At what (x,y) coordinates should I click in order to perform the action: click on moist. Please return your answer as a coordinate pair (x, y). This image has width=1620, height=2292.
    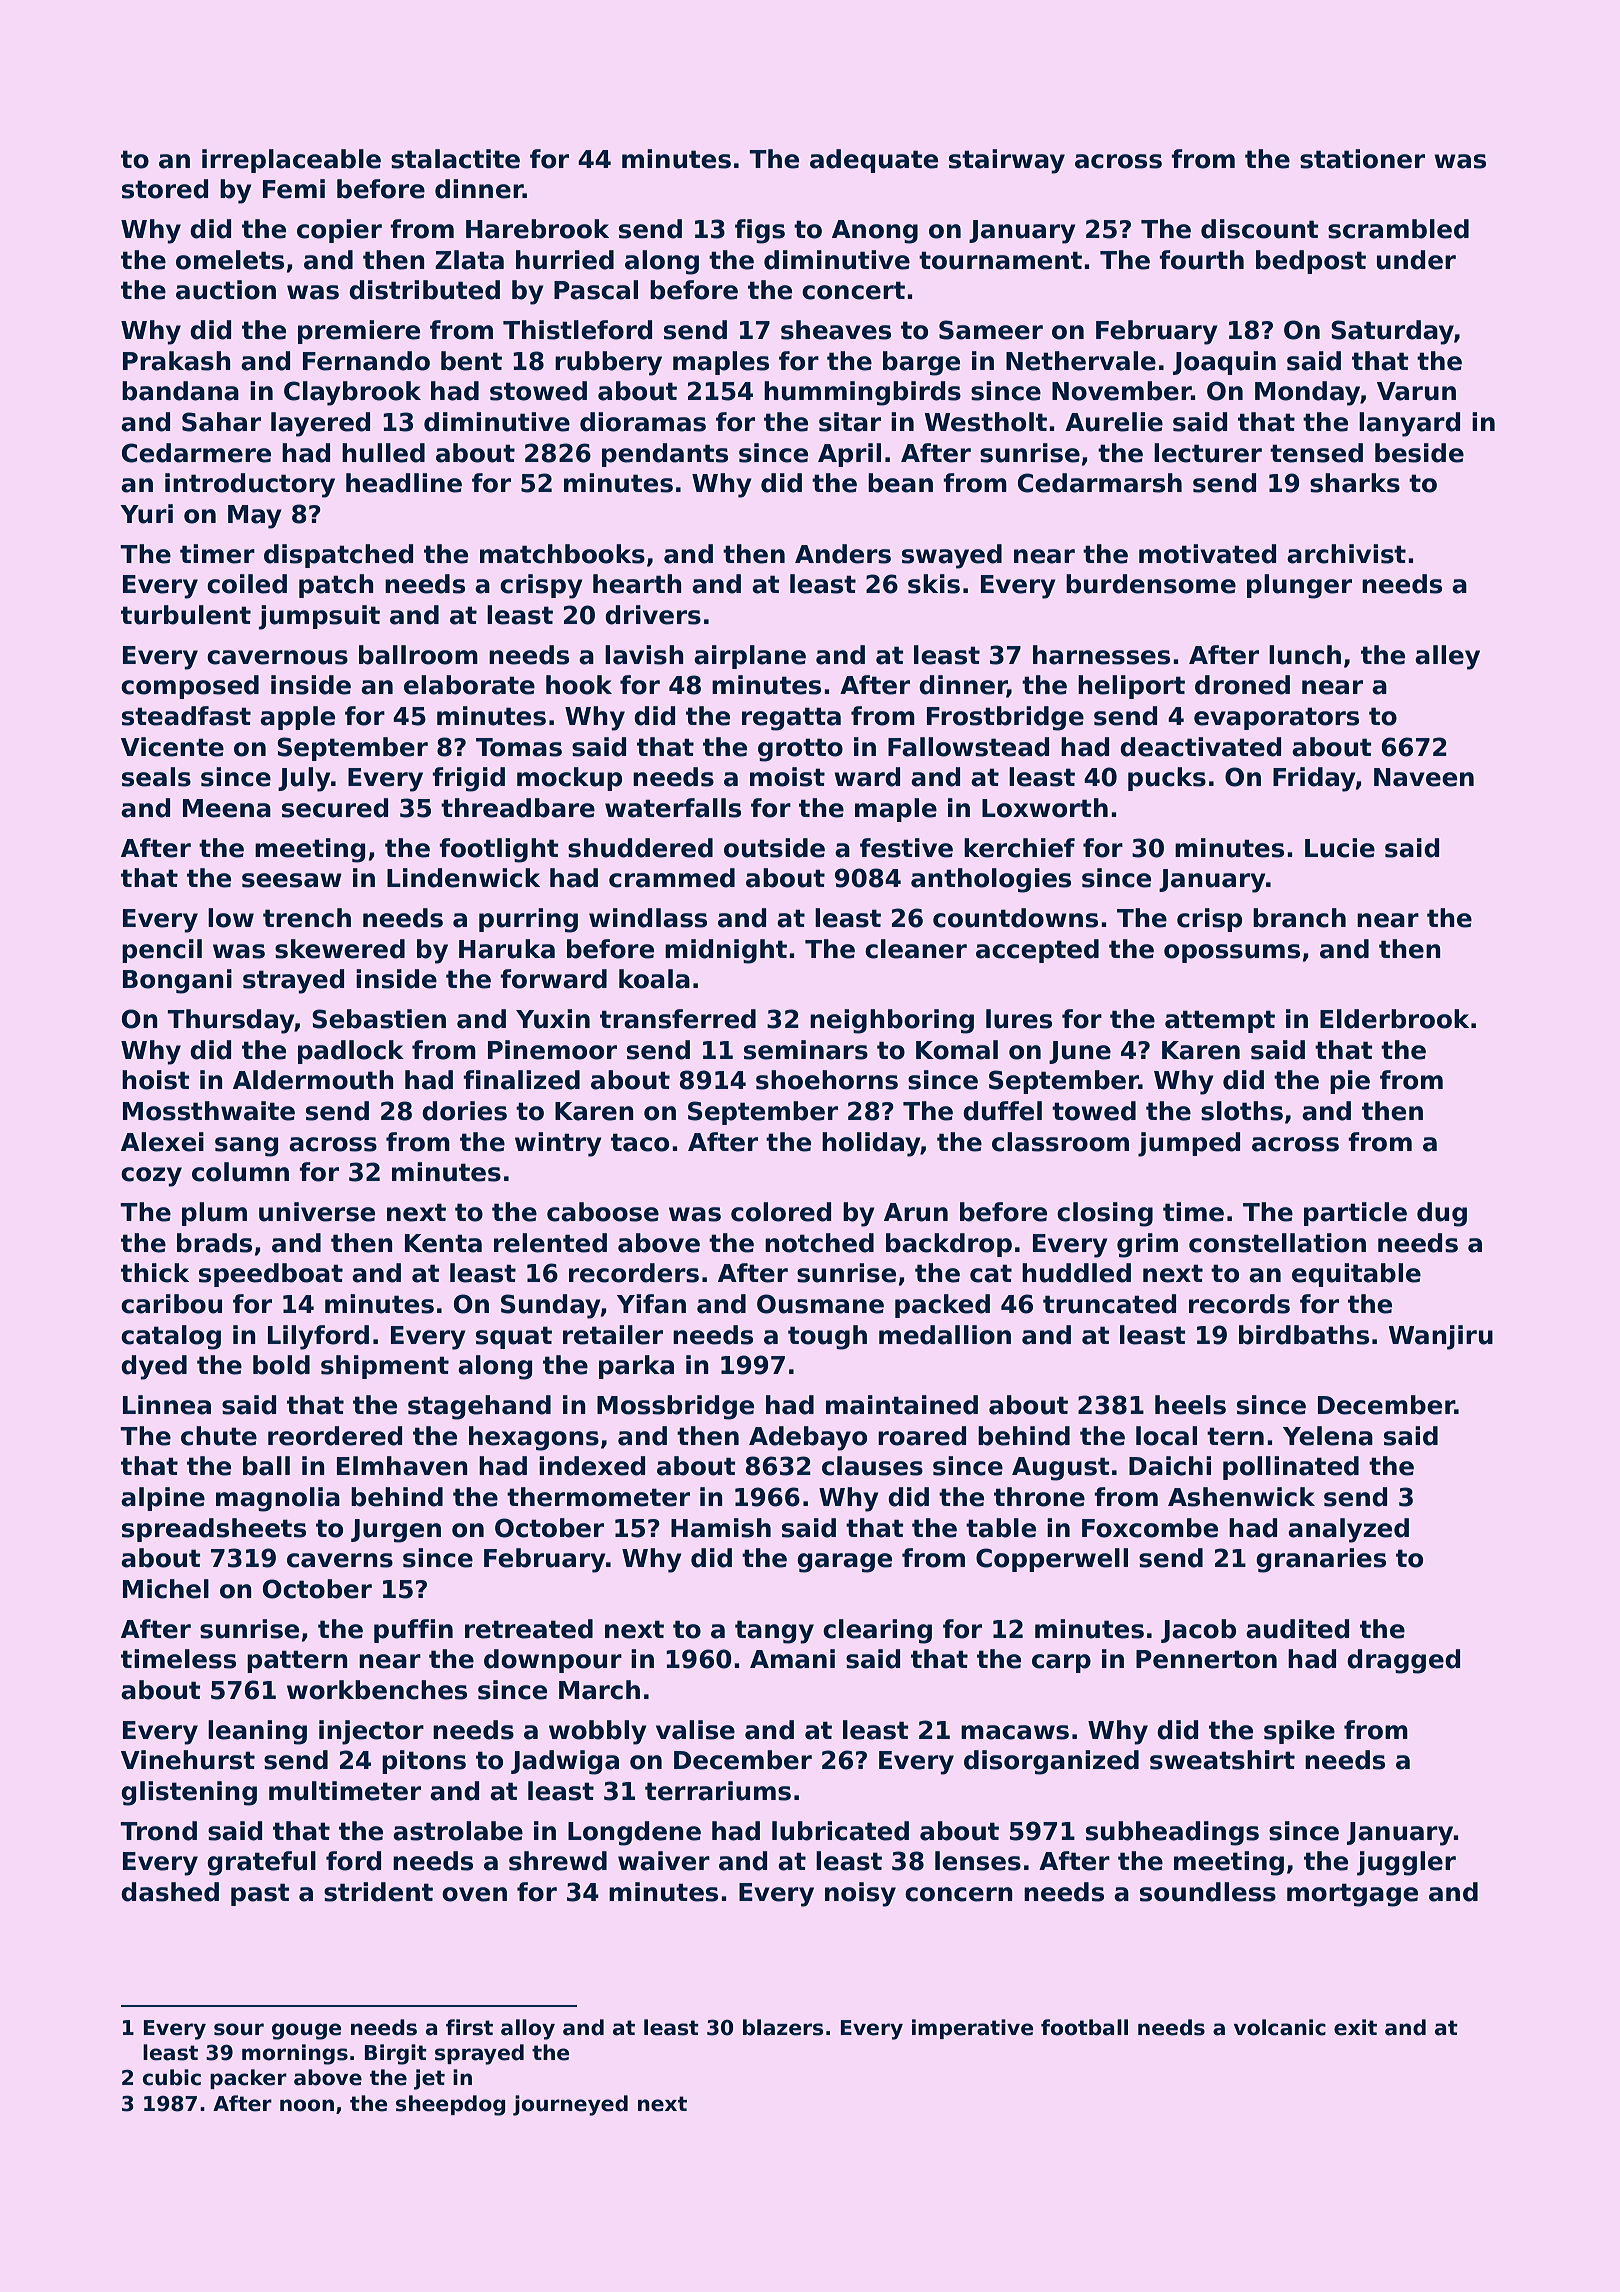
    Looking at the image, I should click on (787, 777).
